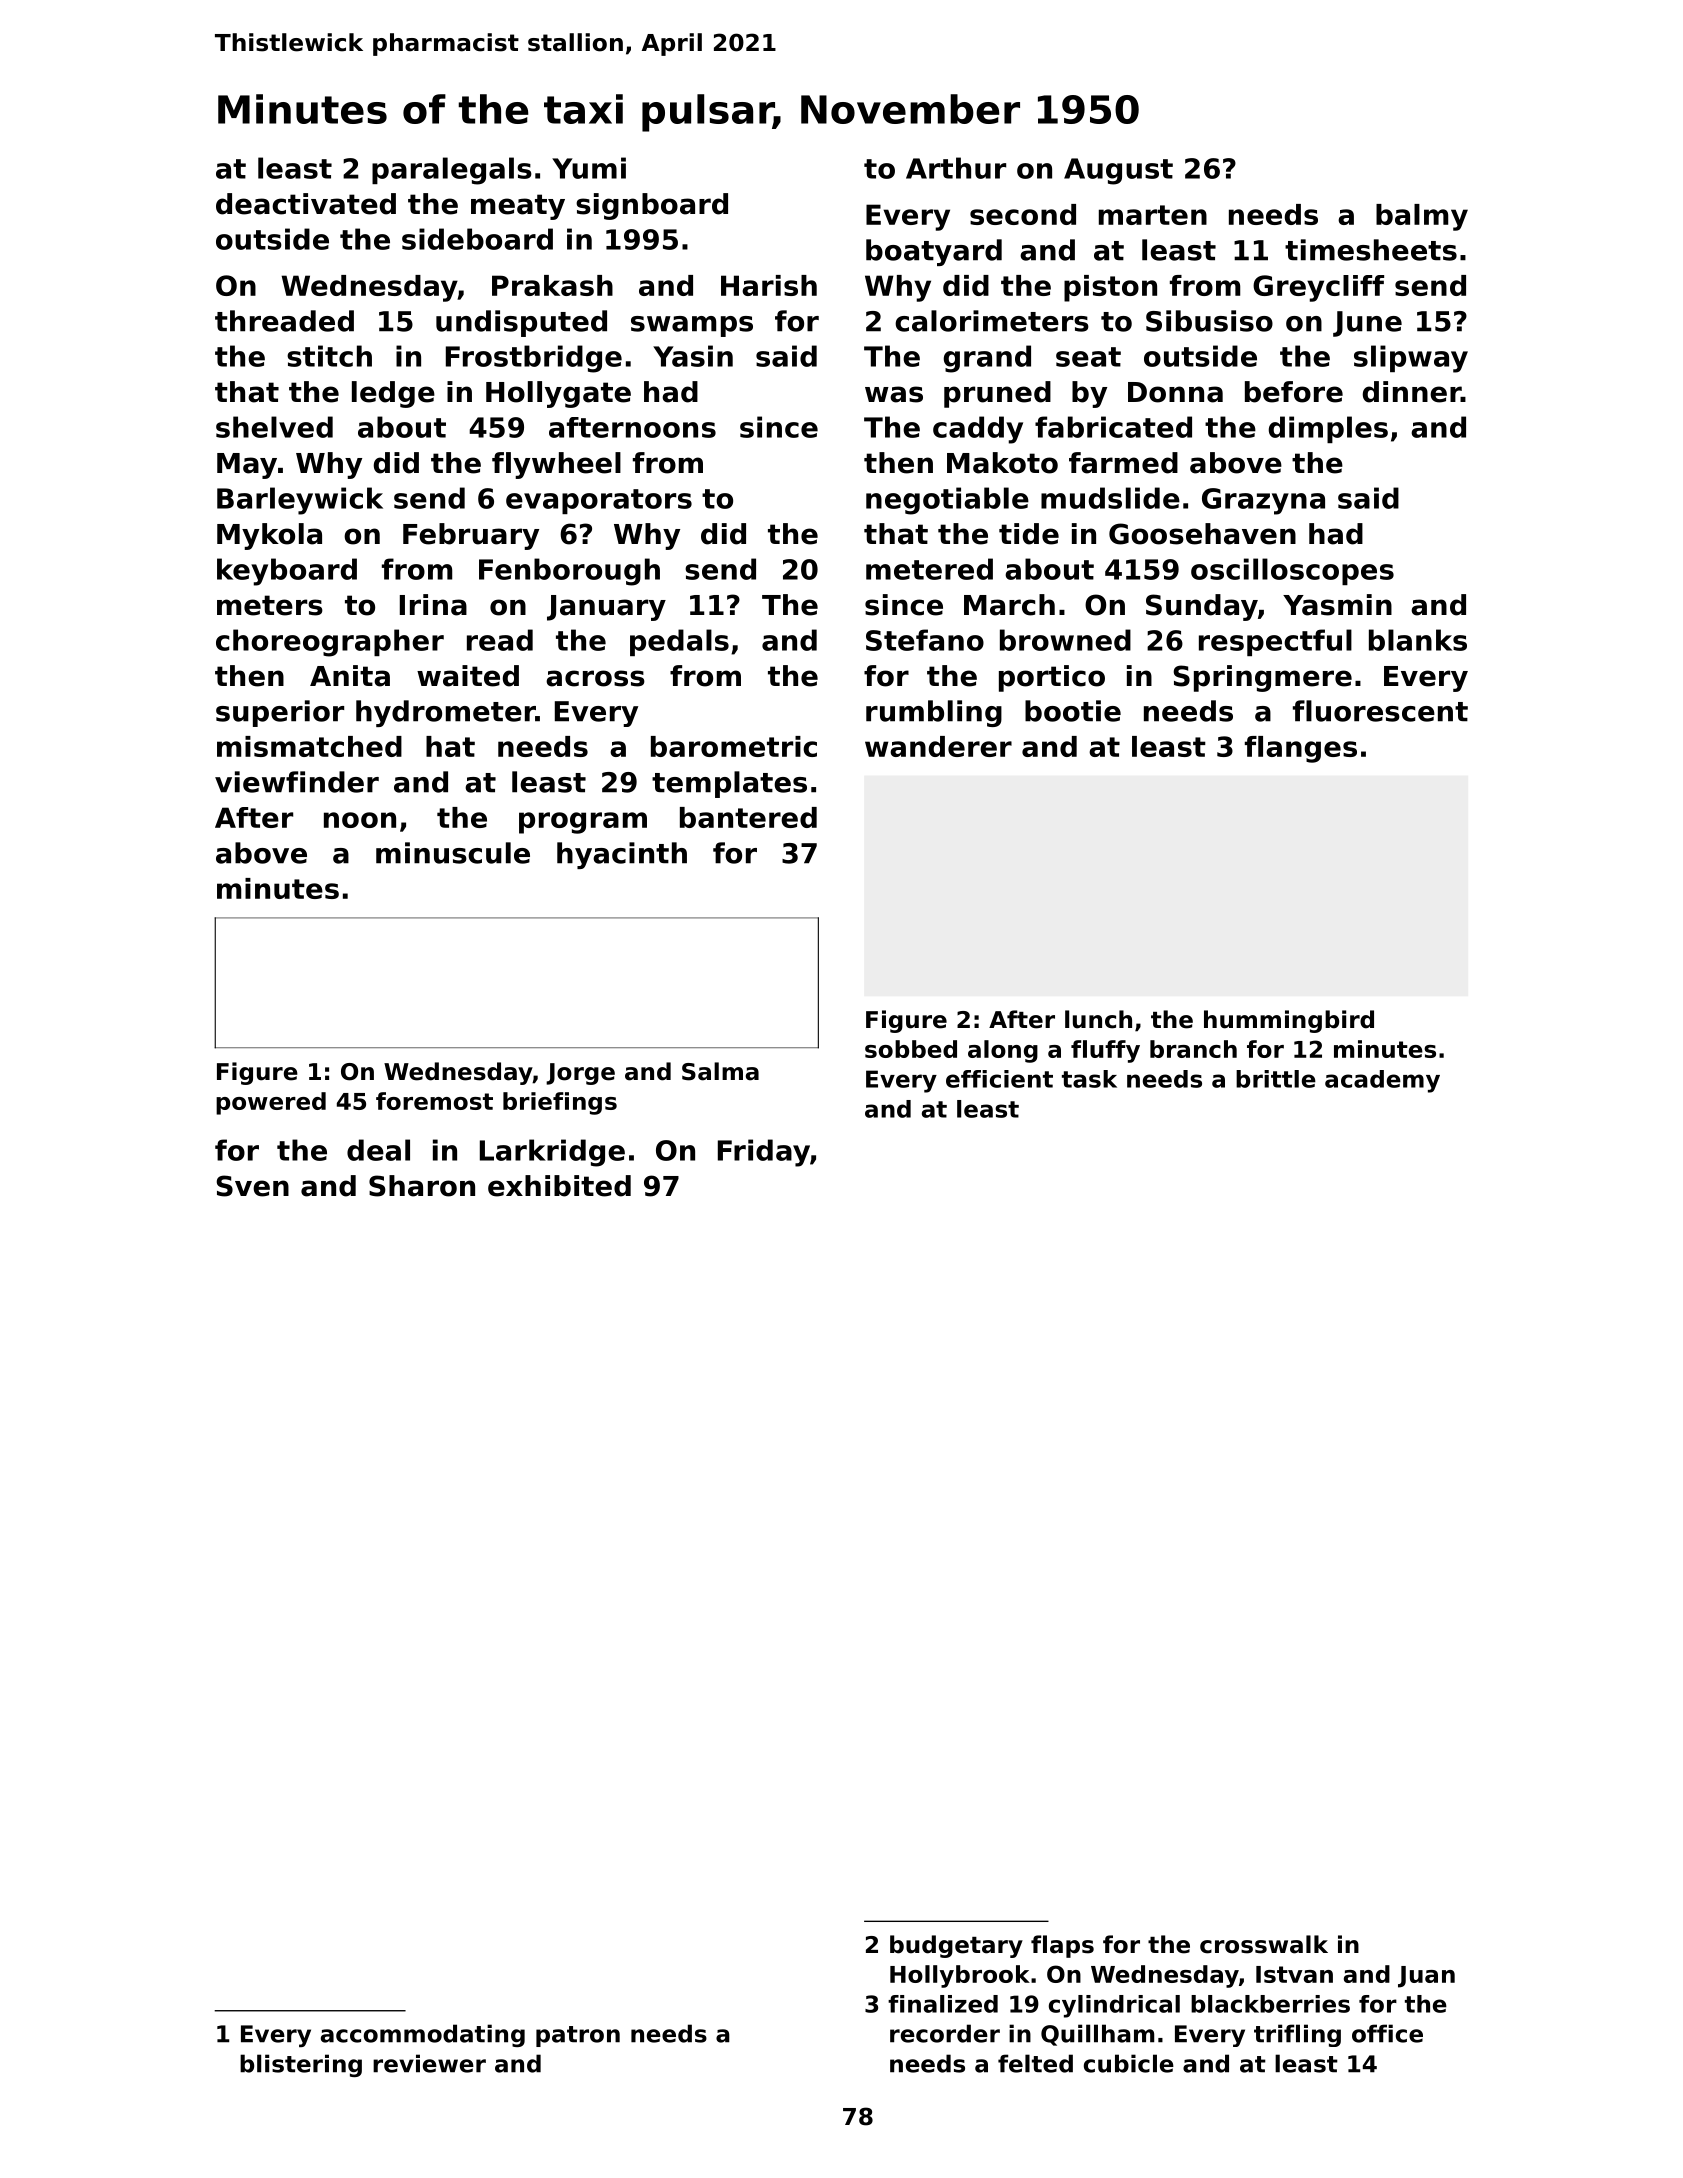 This document has height=2178, width=1683. What do you see at coordinates (911, 1049) in the document?
I see `sobbed` at bounding box center [911, 1049].
